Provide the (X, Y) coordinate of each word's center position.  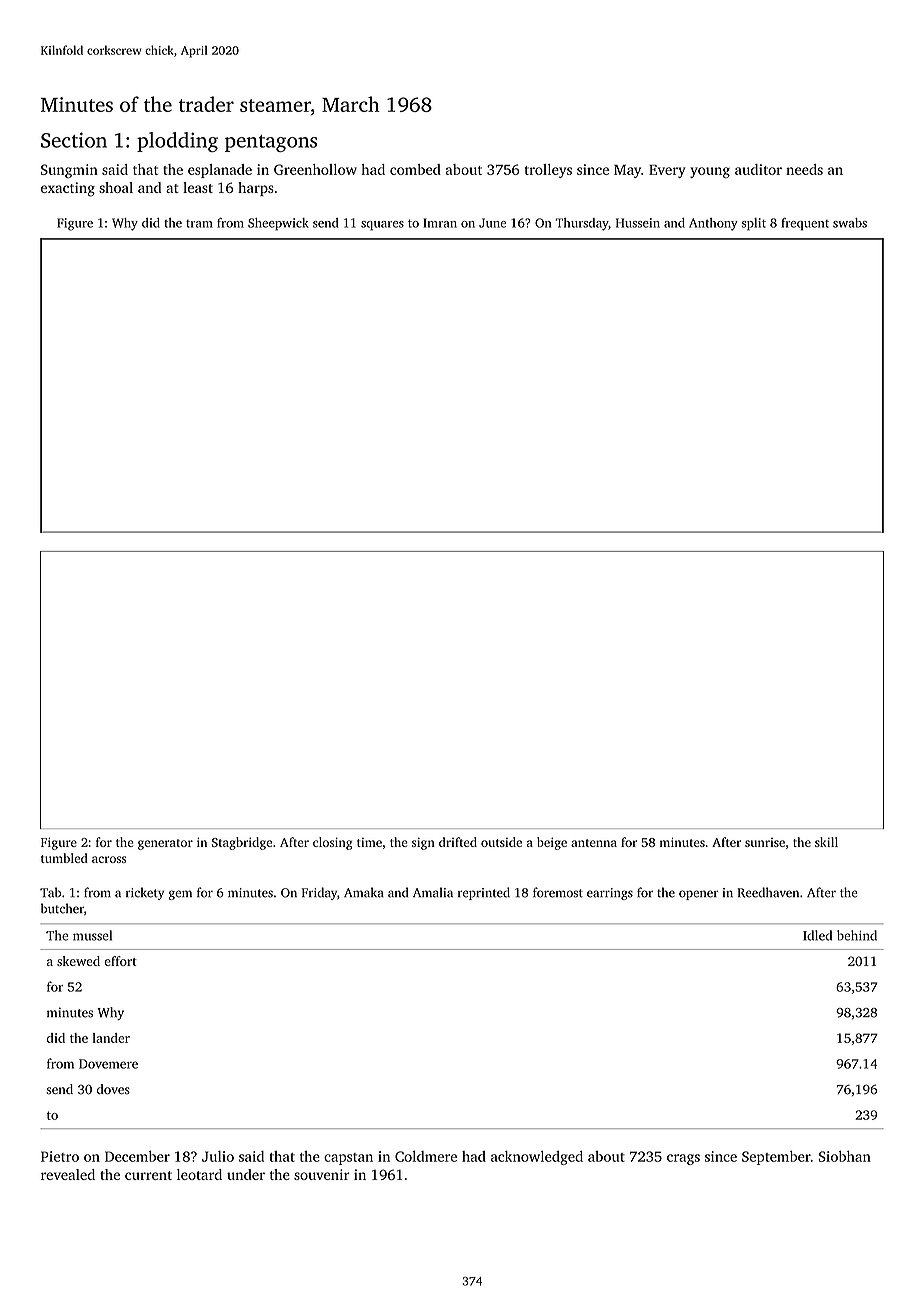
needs (804, 169)
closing (332, 843)
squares (382, 226)
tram (199, 224)
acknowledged (537, 1158)
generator (165, 844)
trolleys (548, 171)
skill (826, 842)
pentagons (271, 143)
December (137, 1156)
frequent (805, 224)
